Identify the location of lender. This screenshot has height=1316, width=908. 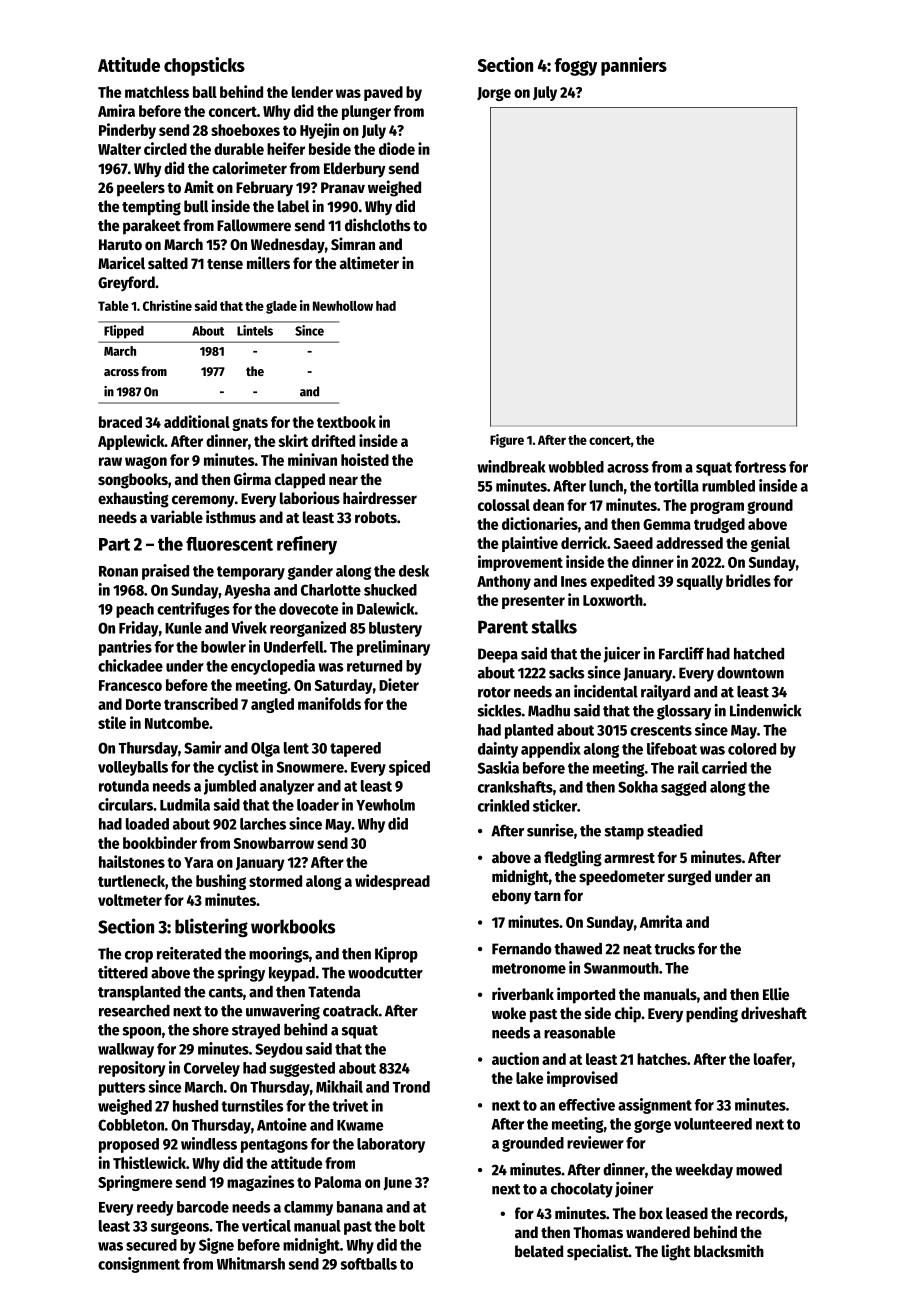
(312, 92).
